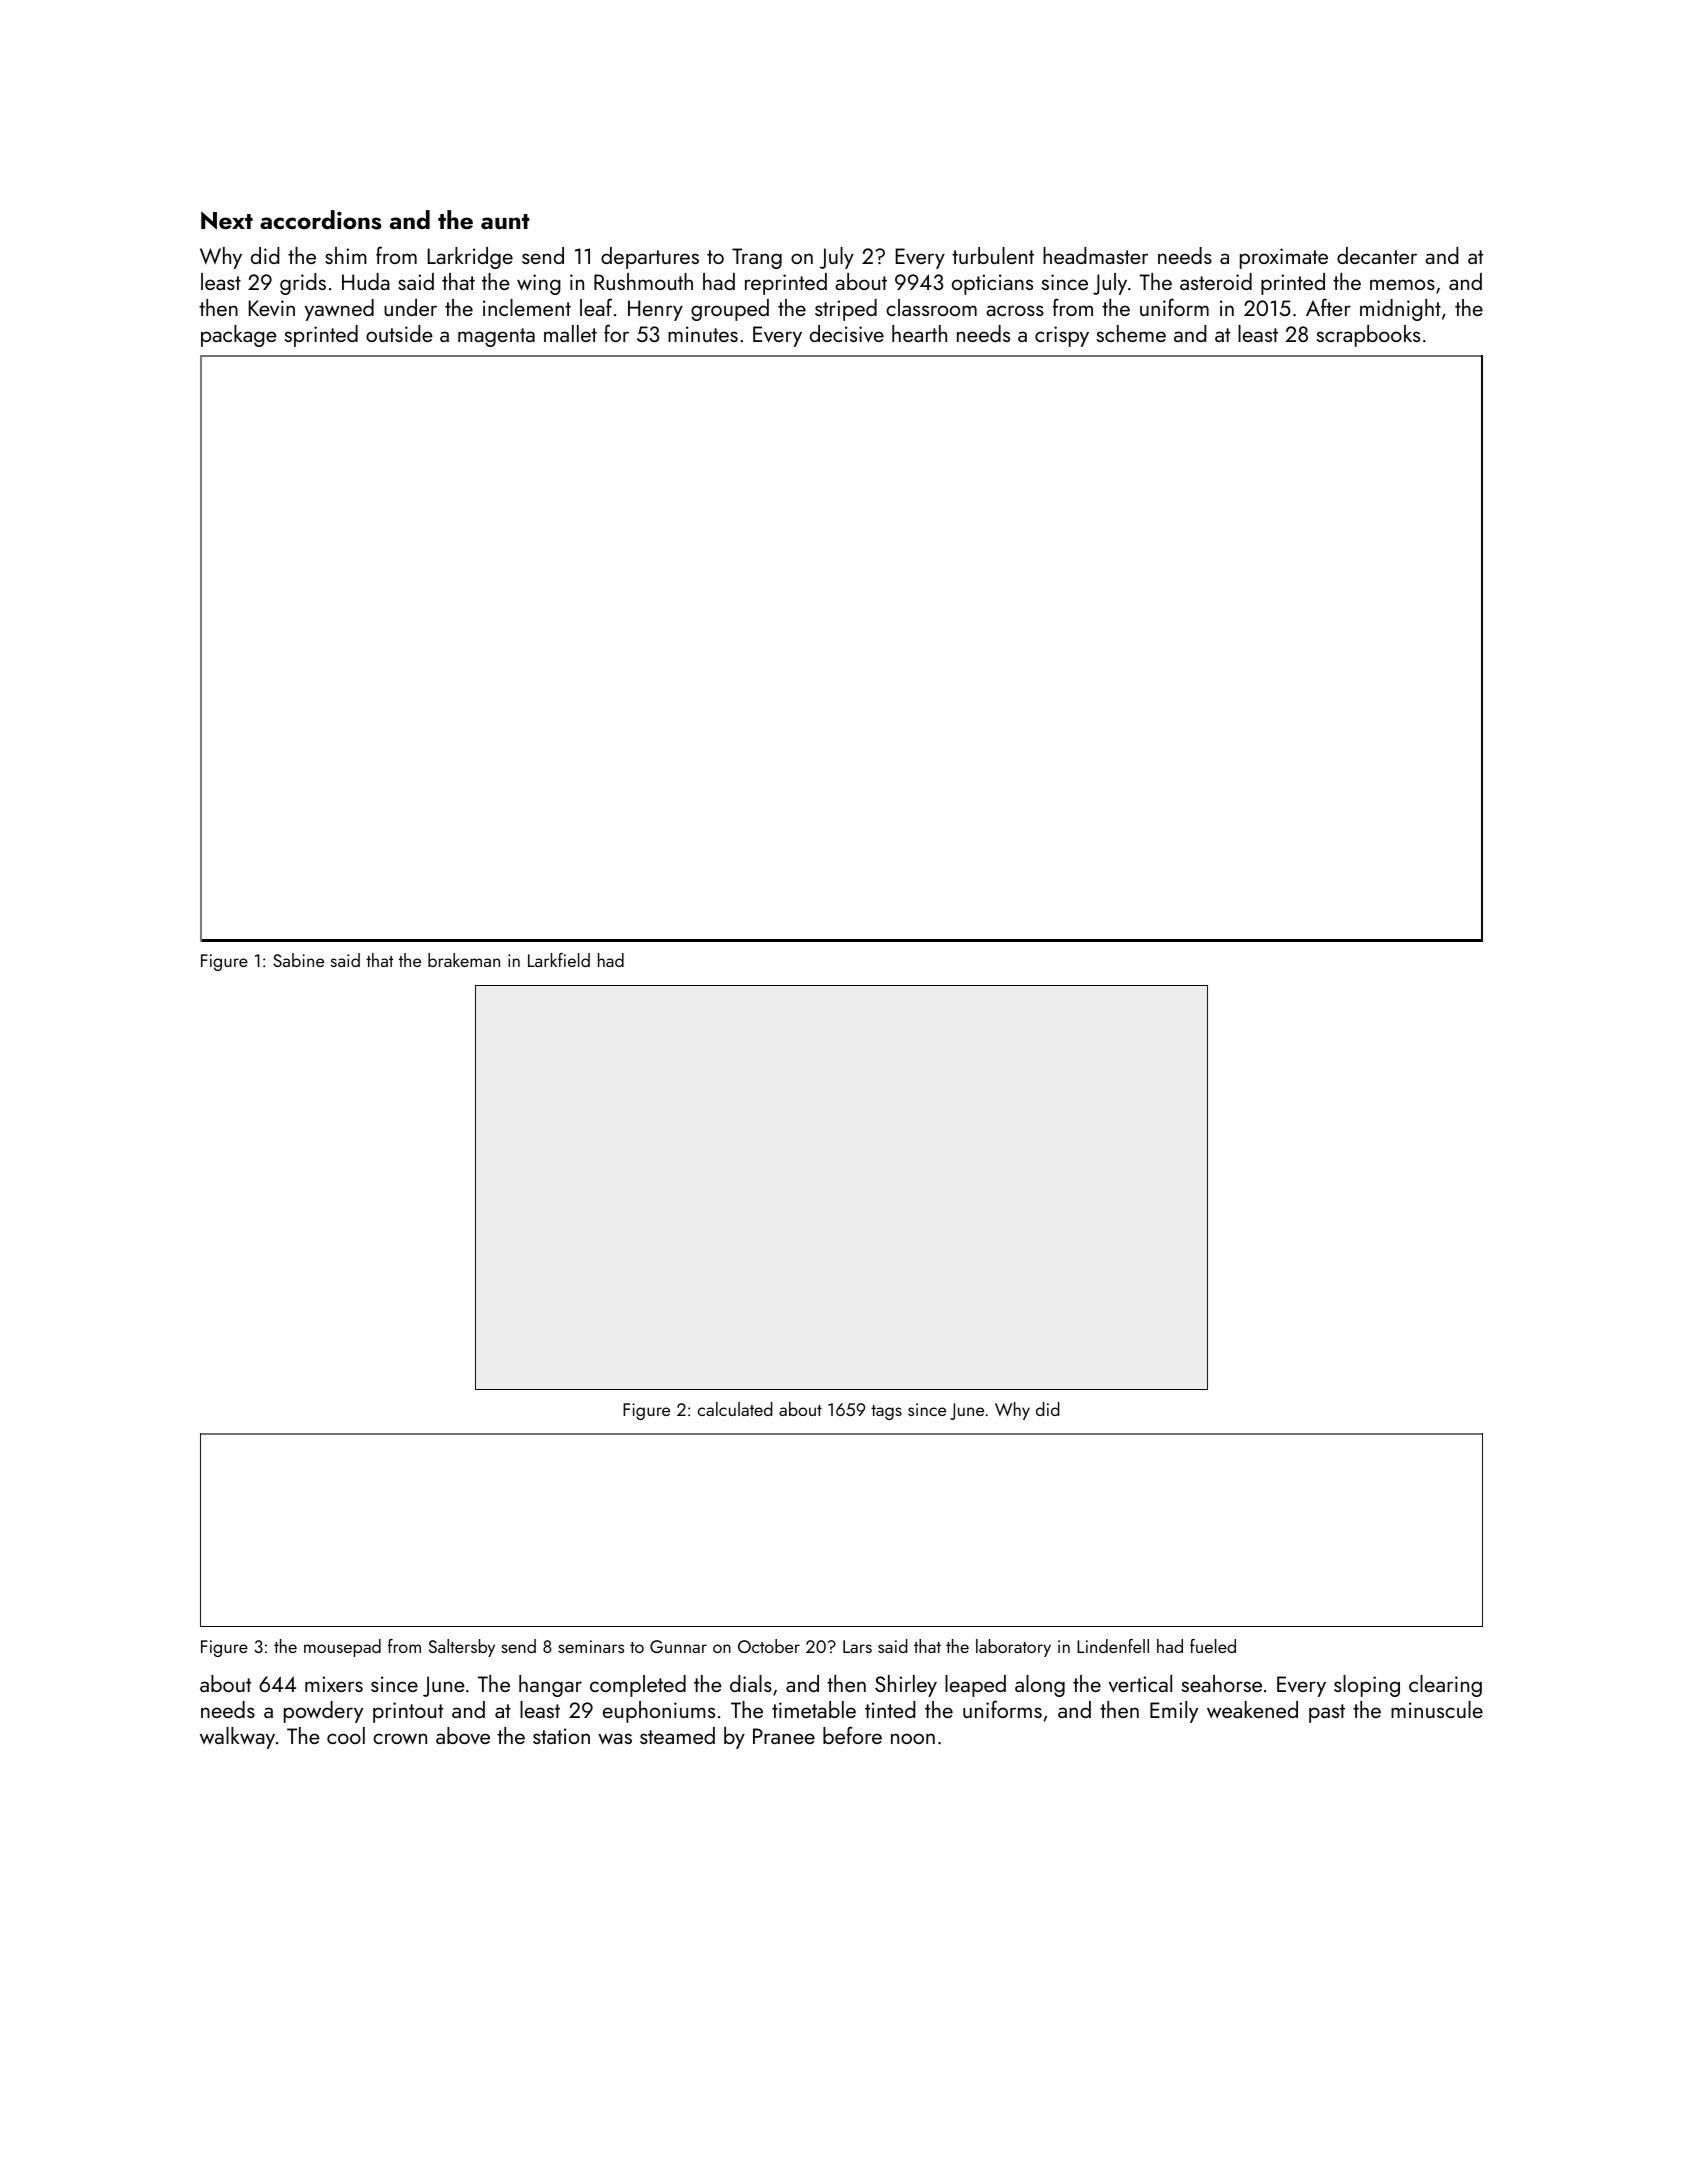 Image resolution: width=1683 pixels, height=2178 pixels. What do you see at coordinates (334, 1684) in the page?
I see `mixers` at bounding box center [334, 1684].
